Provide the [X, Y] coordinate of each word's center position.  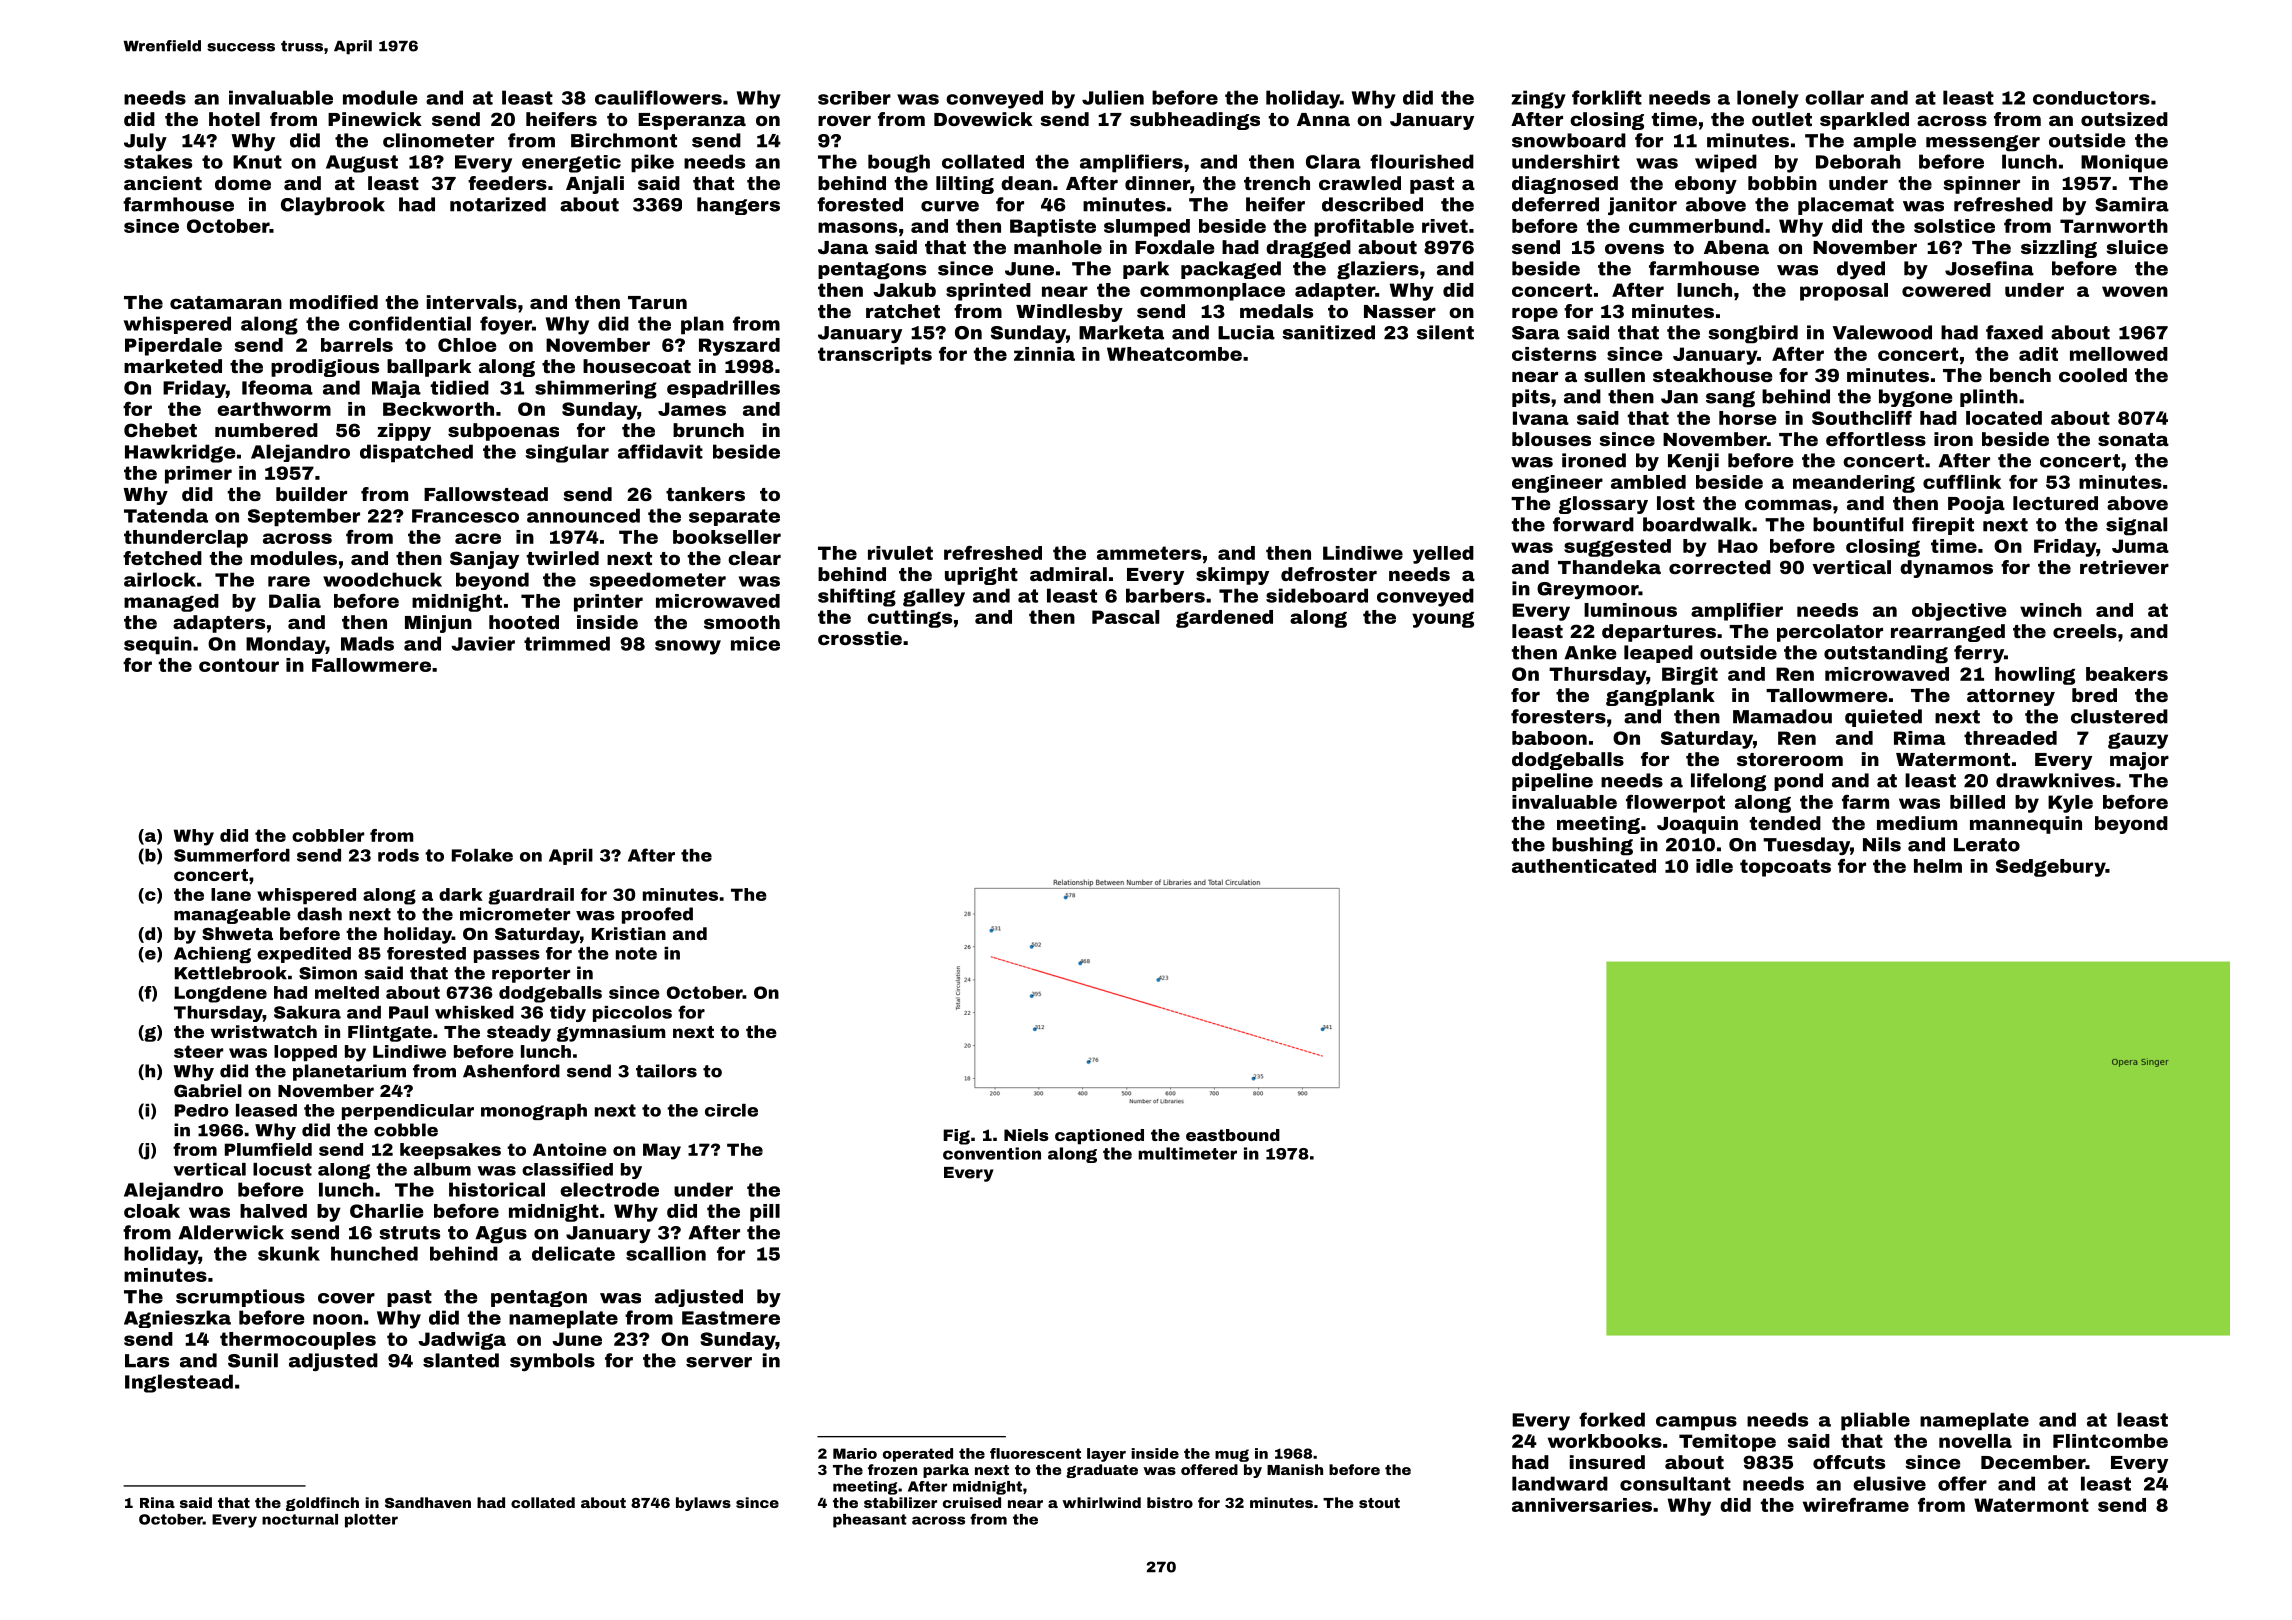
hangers [738, 206]
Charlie [387, 1211]
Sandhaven [428, 1502]
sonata [2133, 439]
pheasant [870, 1521]
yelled [1443, 555]
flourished [1422, 161]
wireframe [1856, 1505]
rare [289, 581]
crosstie [860, 638]
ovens [1634, 248]
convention [992, 1153]
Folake [482, 855]
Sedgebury [2051, 868]
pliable [1875, 1421]
